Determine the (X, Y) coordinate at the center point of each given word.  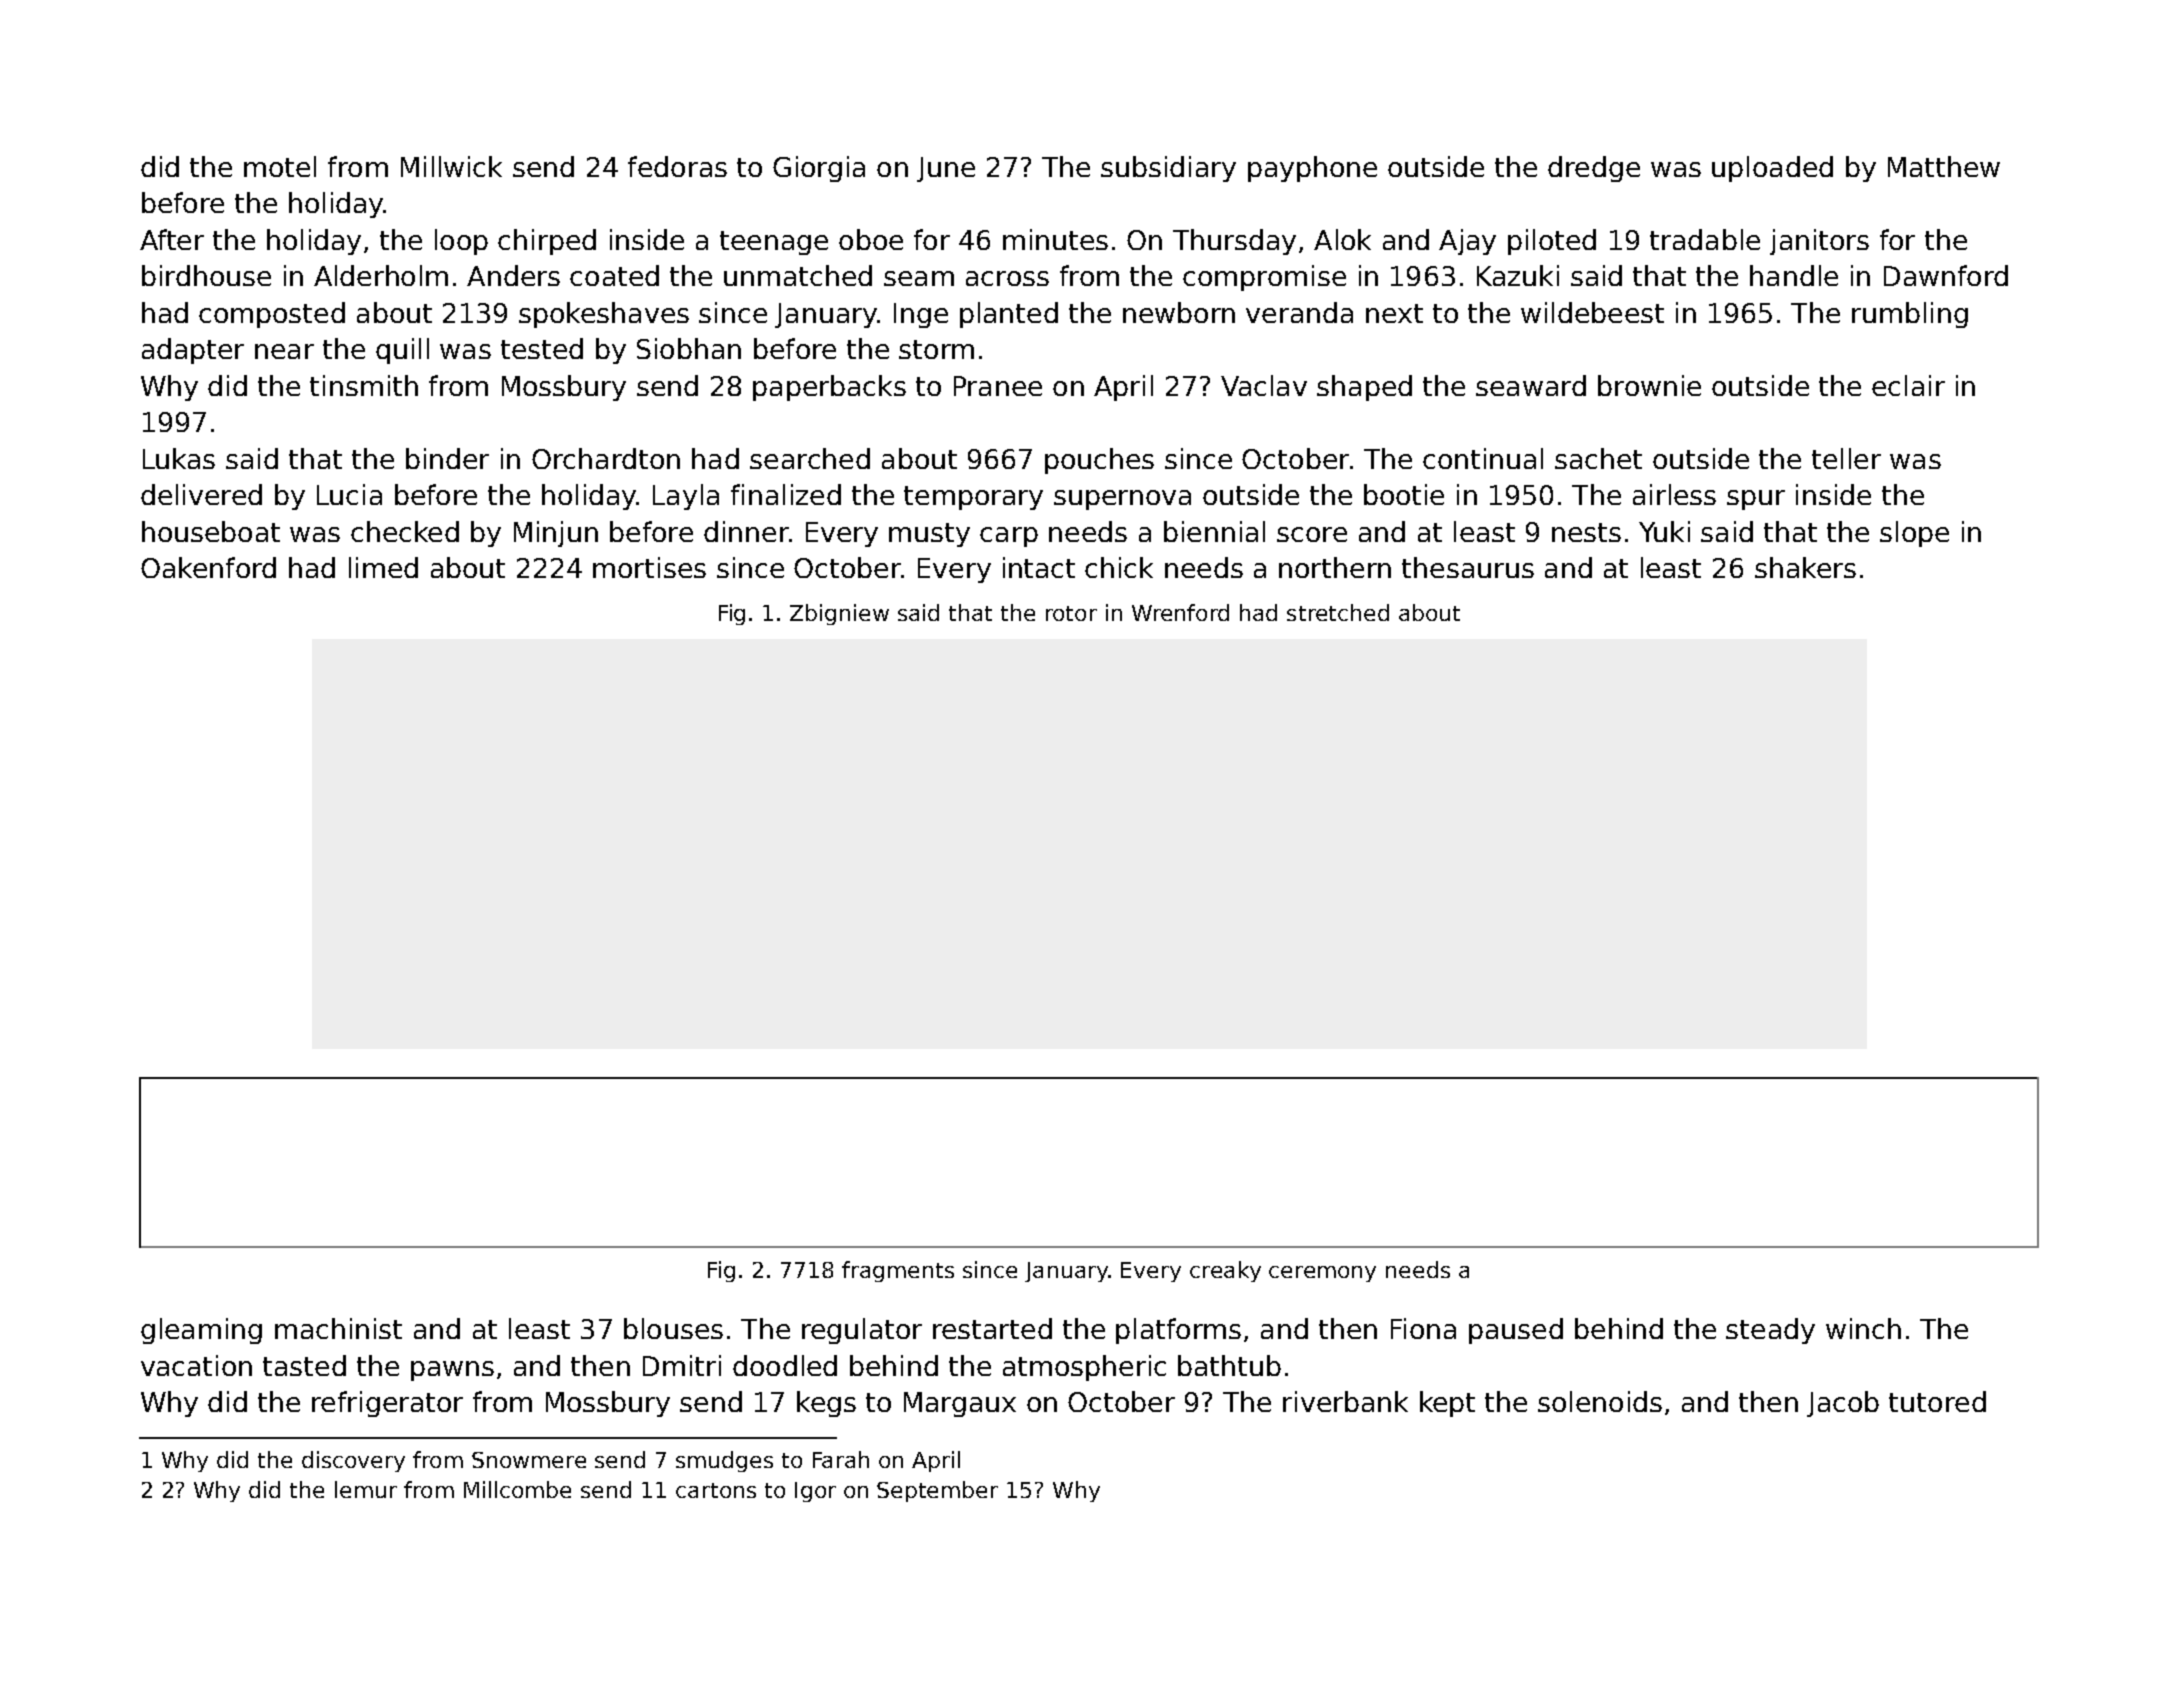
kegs (826, 1404)
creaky (1225, 1271)
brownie (1649, 385)
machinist (338, 1328)
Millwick (451, 166)
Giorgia (819, 169)
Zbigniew (839, 614)
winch (1863, 1328)
